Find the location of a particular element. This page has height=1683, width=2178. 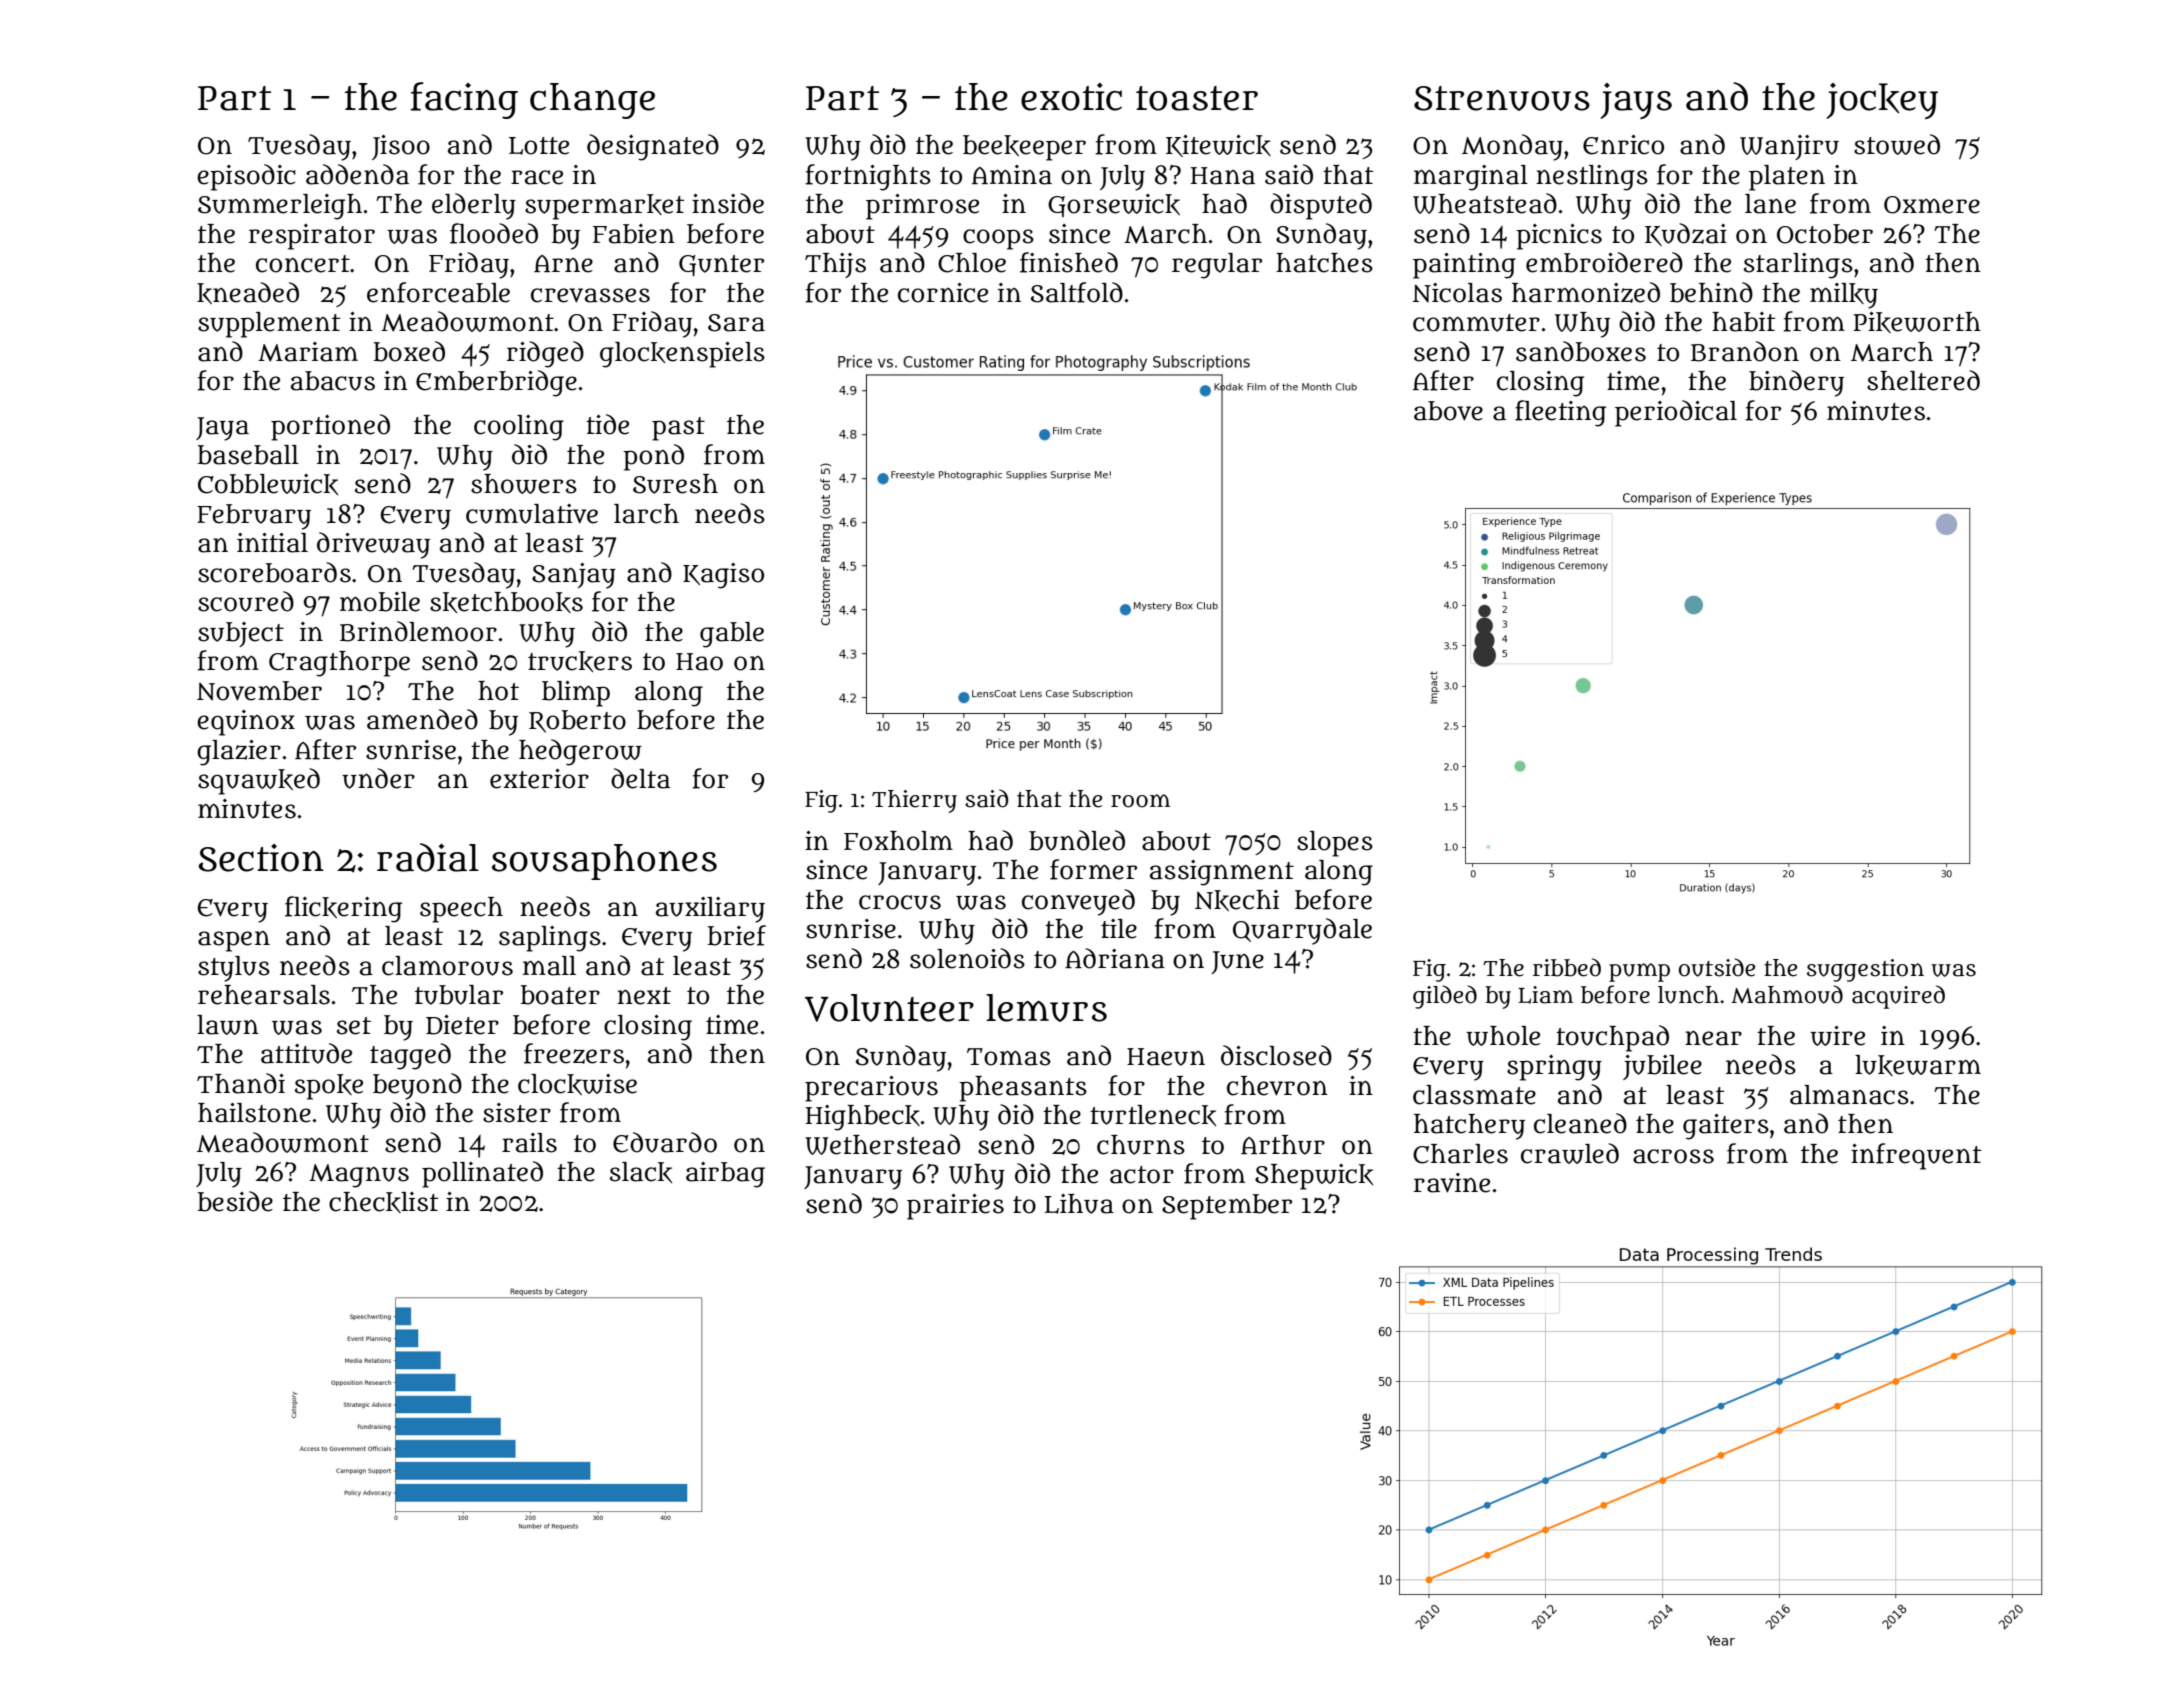

primrose is located at coordinates (922, 207).
